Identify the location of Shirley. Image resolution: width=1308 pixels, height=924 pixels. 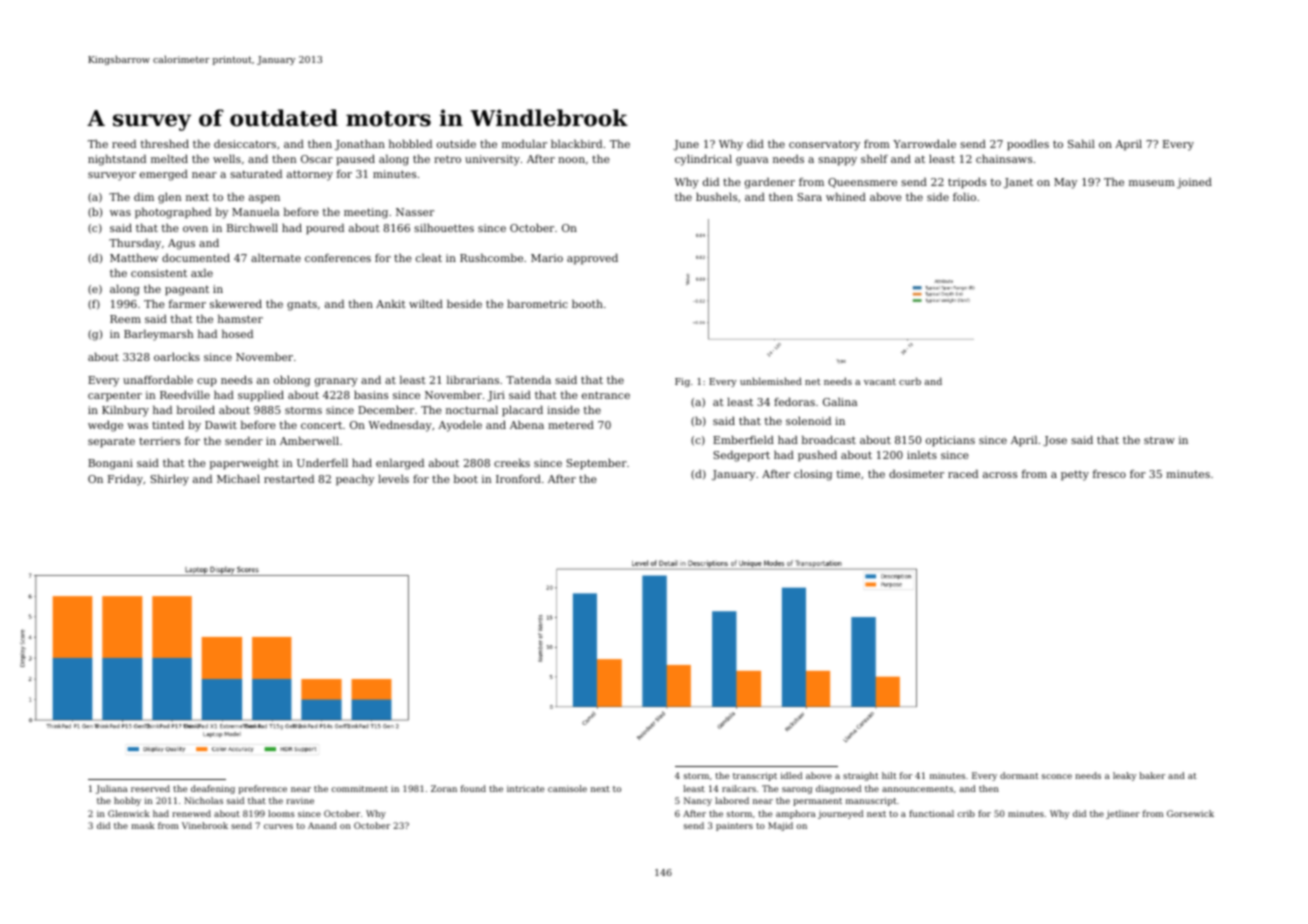
(169, 480).
